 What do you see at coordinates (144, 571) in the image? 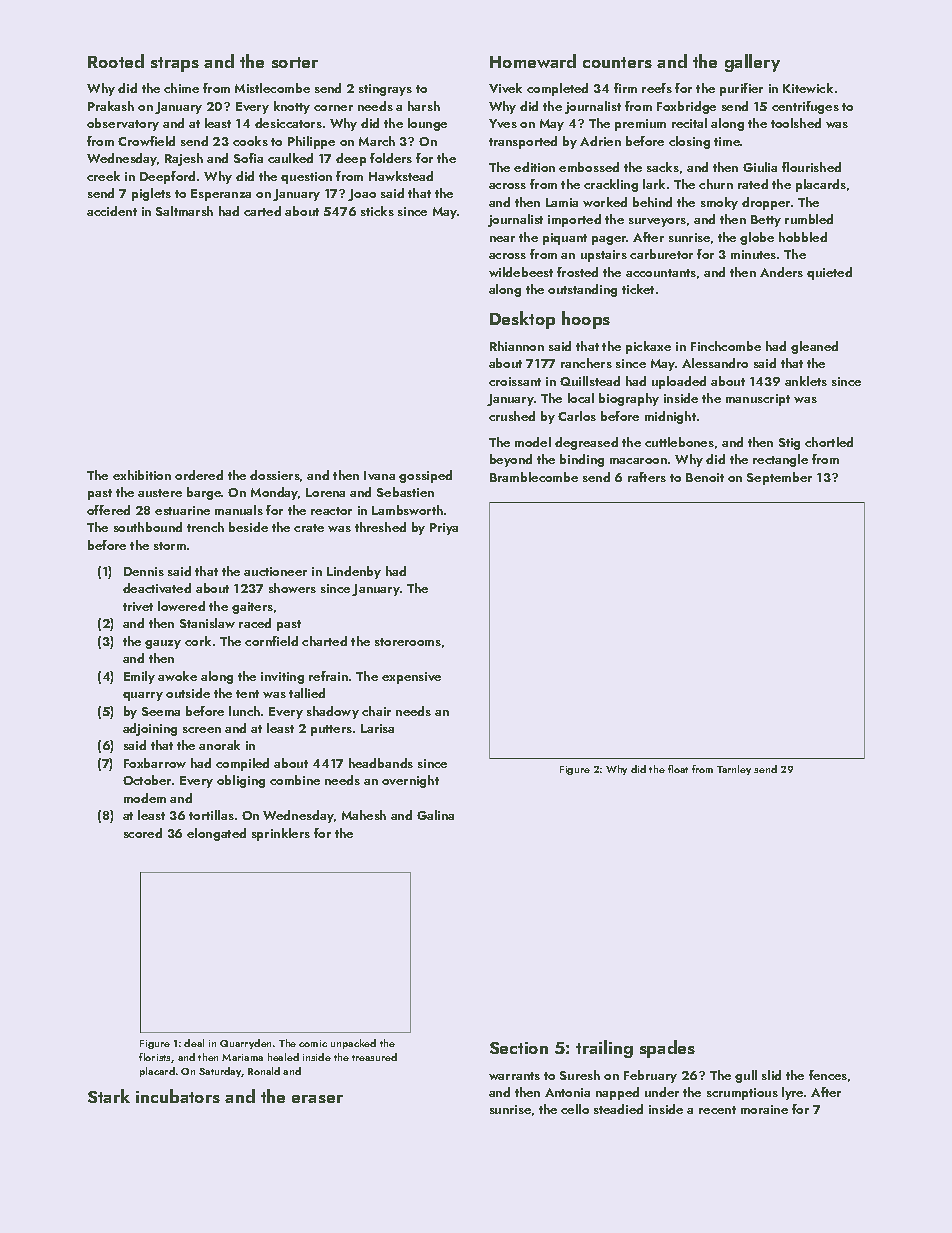
I see `Dennis` at bounding box center [144, 571].
